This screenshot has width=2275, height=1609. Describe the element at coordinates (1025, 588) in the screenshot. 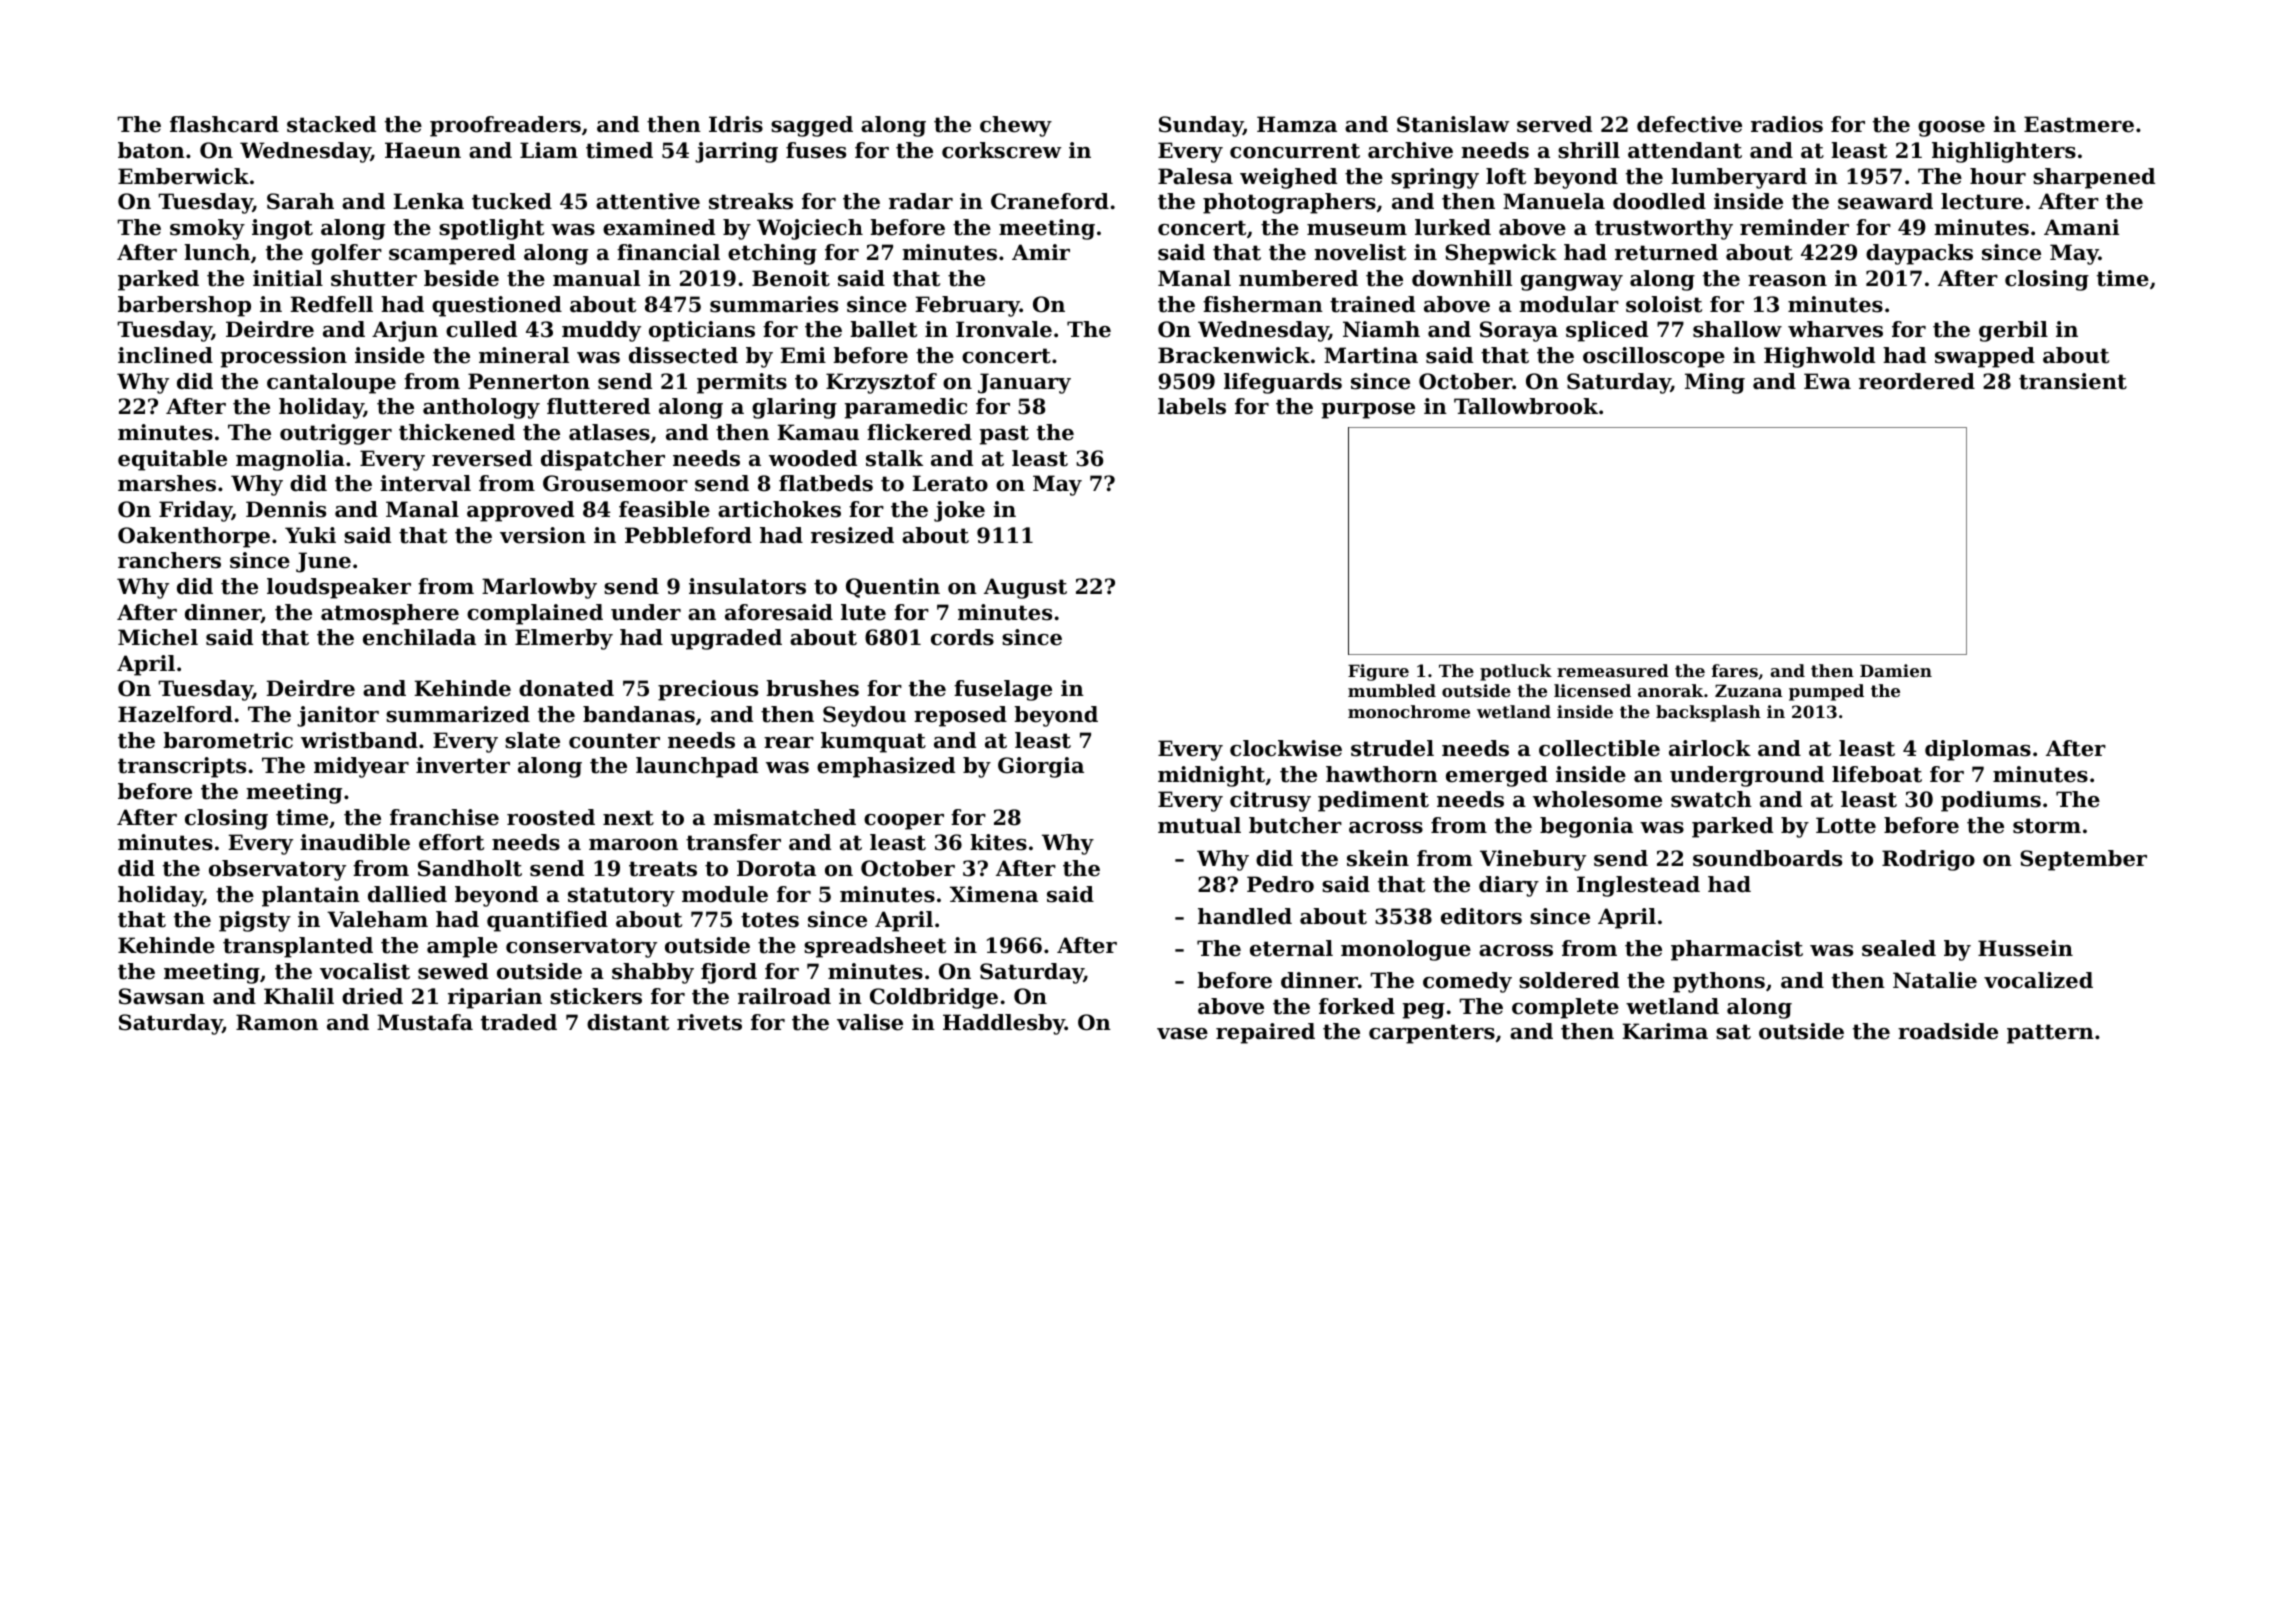

I see `August` at that location.
